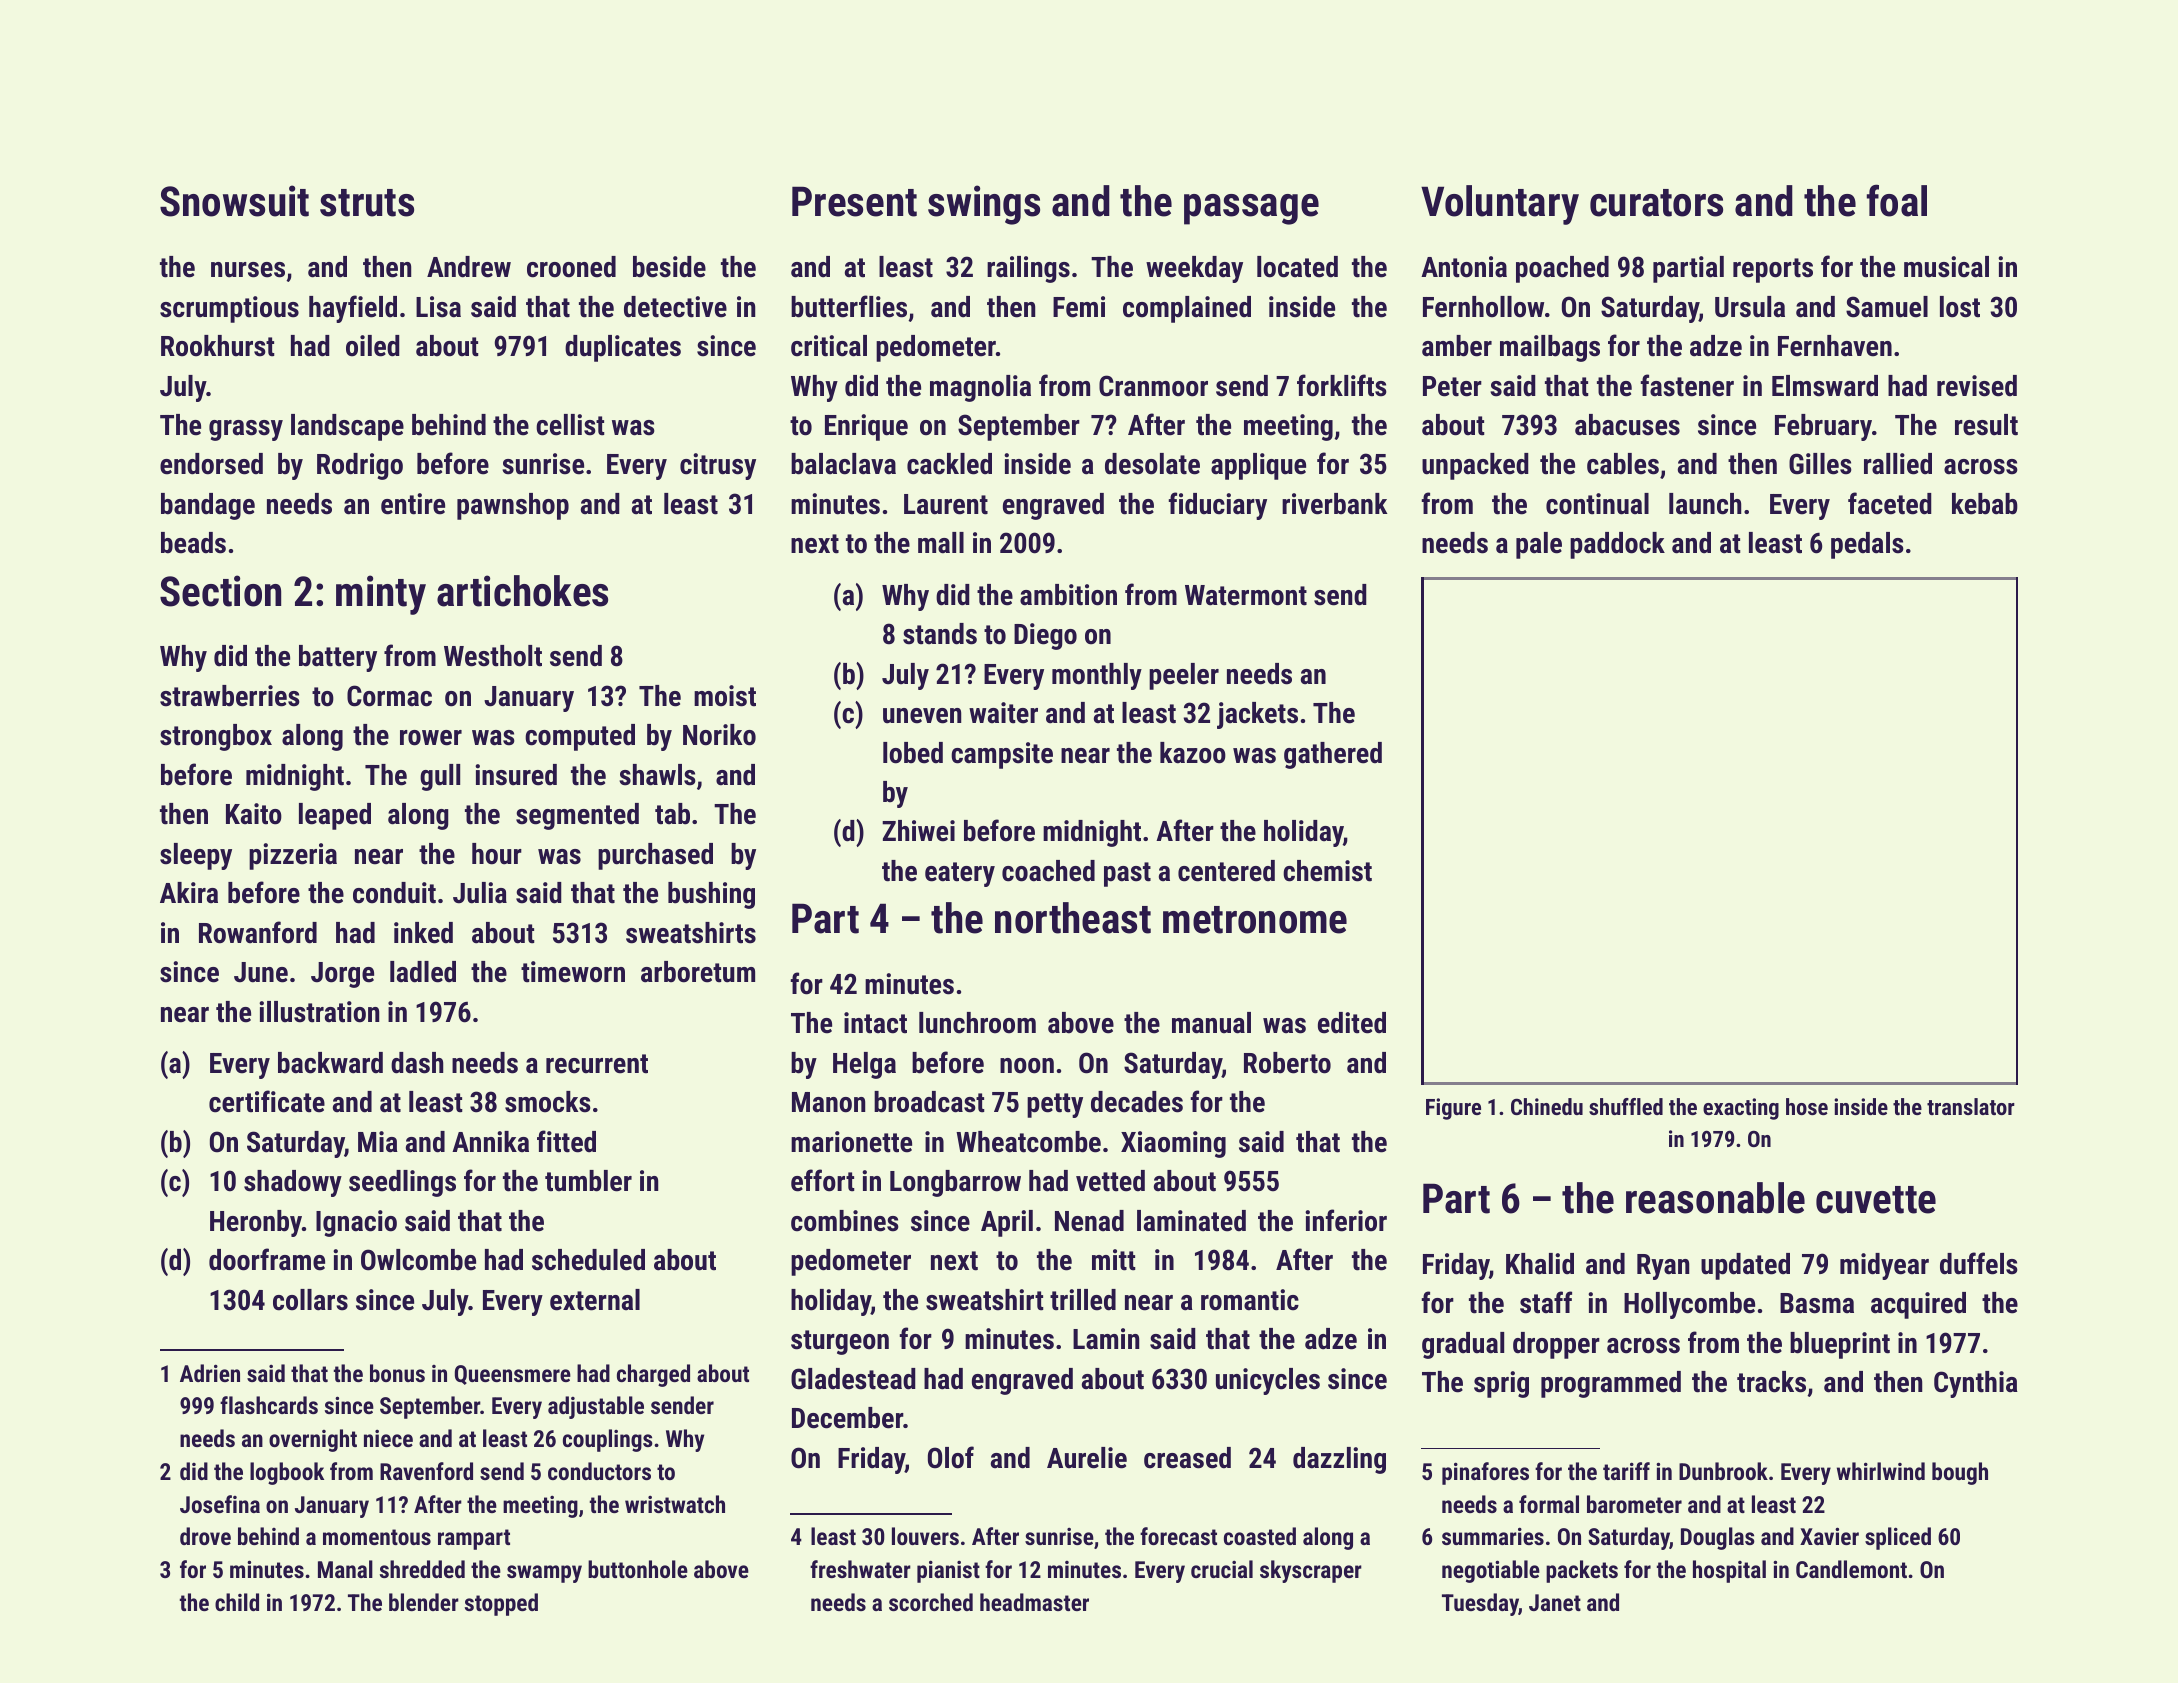  Describe the element at coordinates (522, 591) in the page. I see `artichokes` at that location.
